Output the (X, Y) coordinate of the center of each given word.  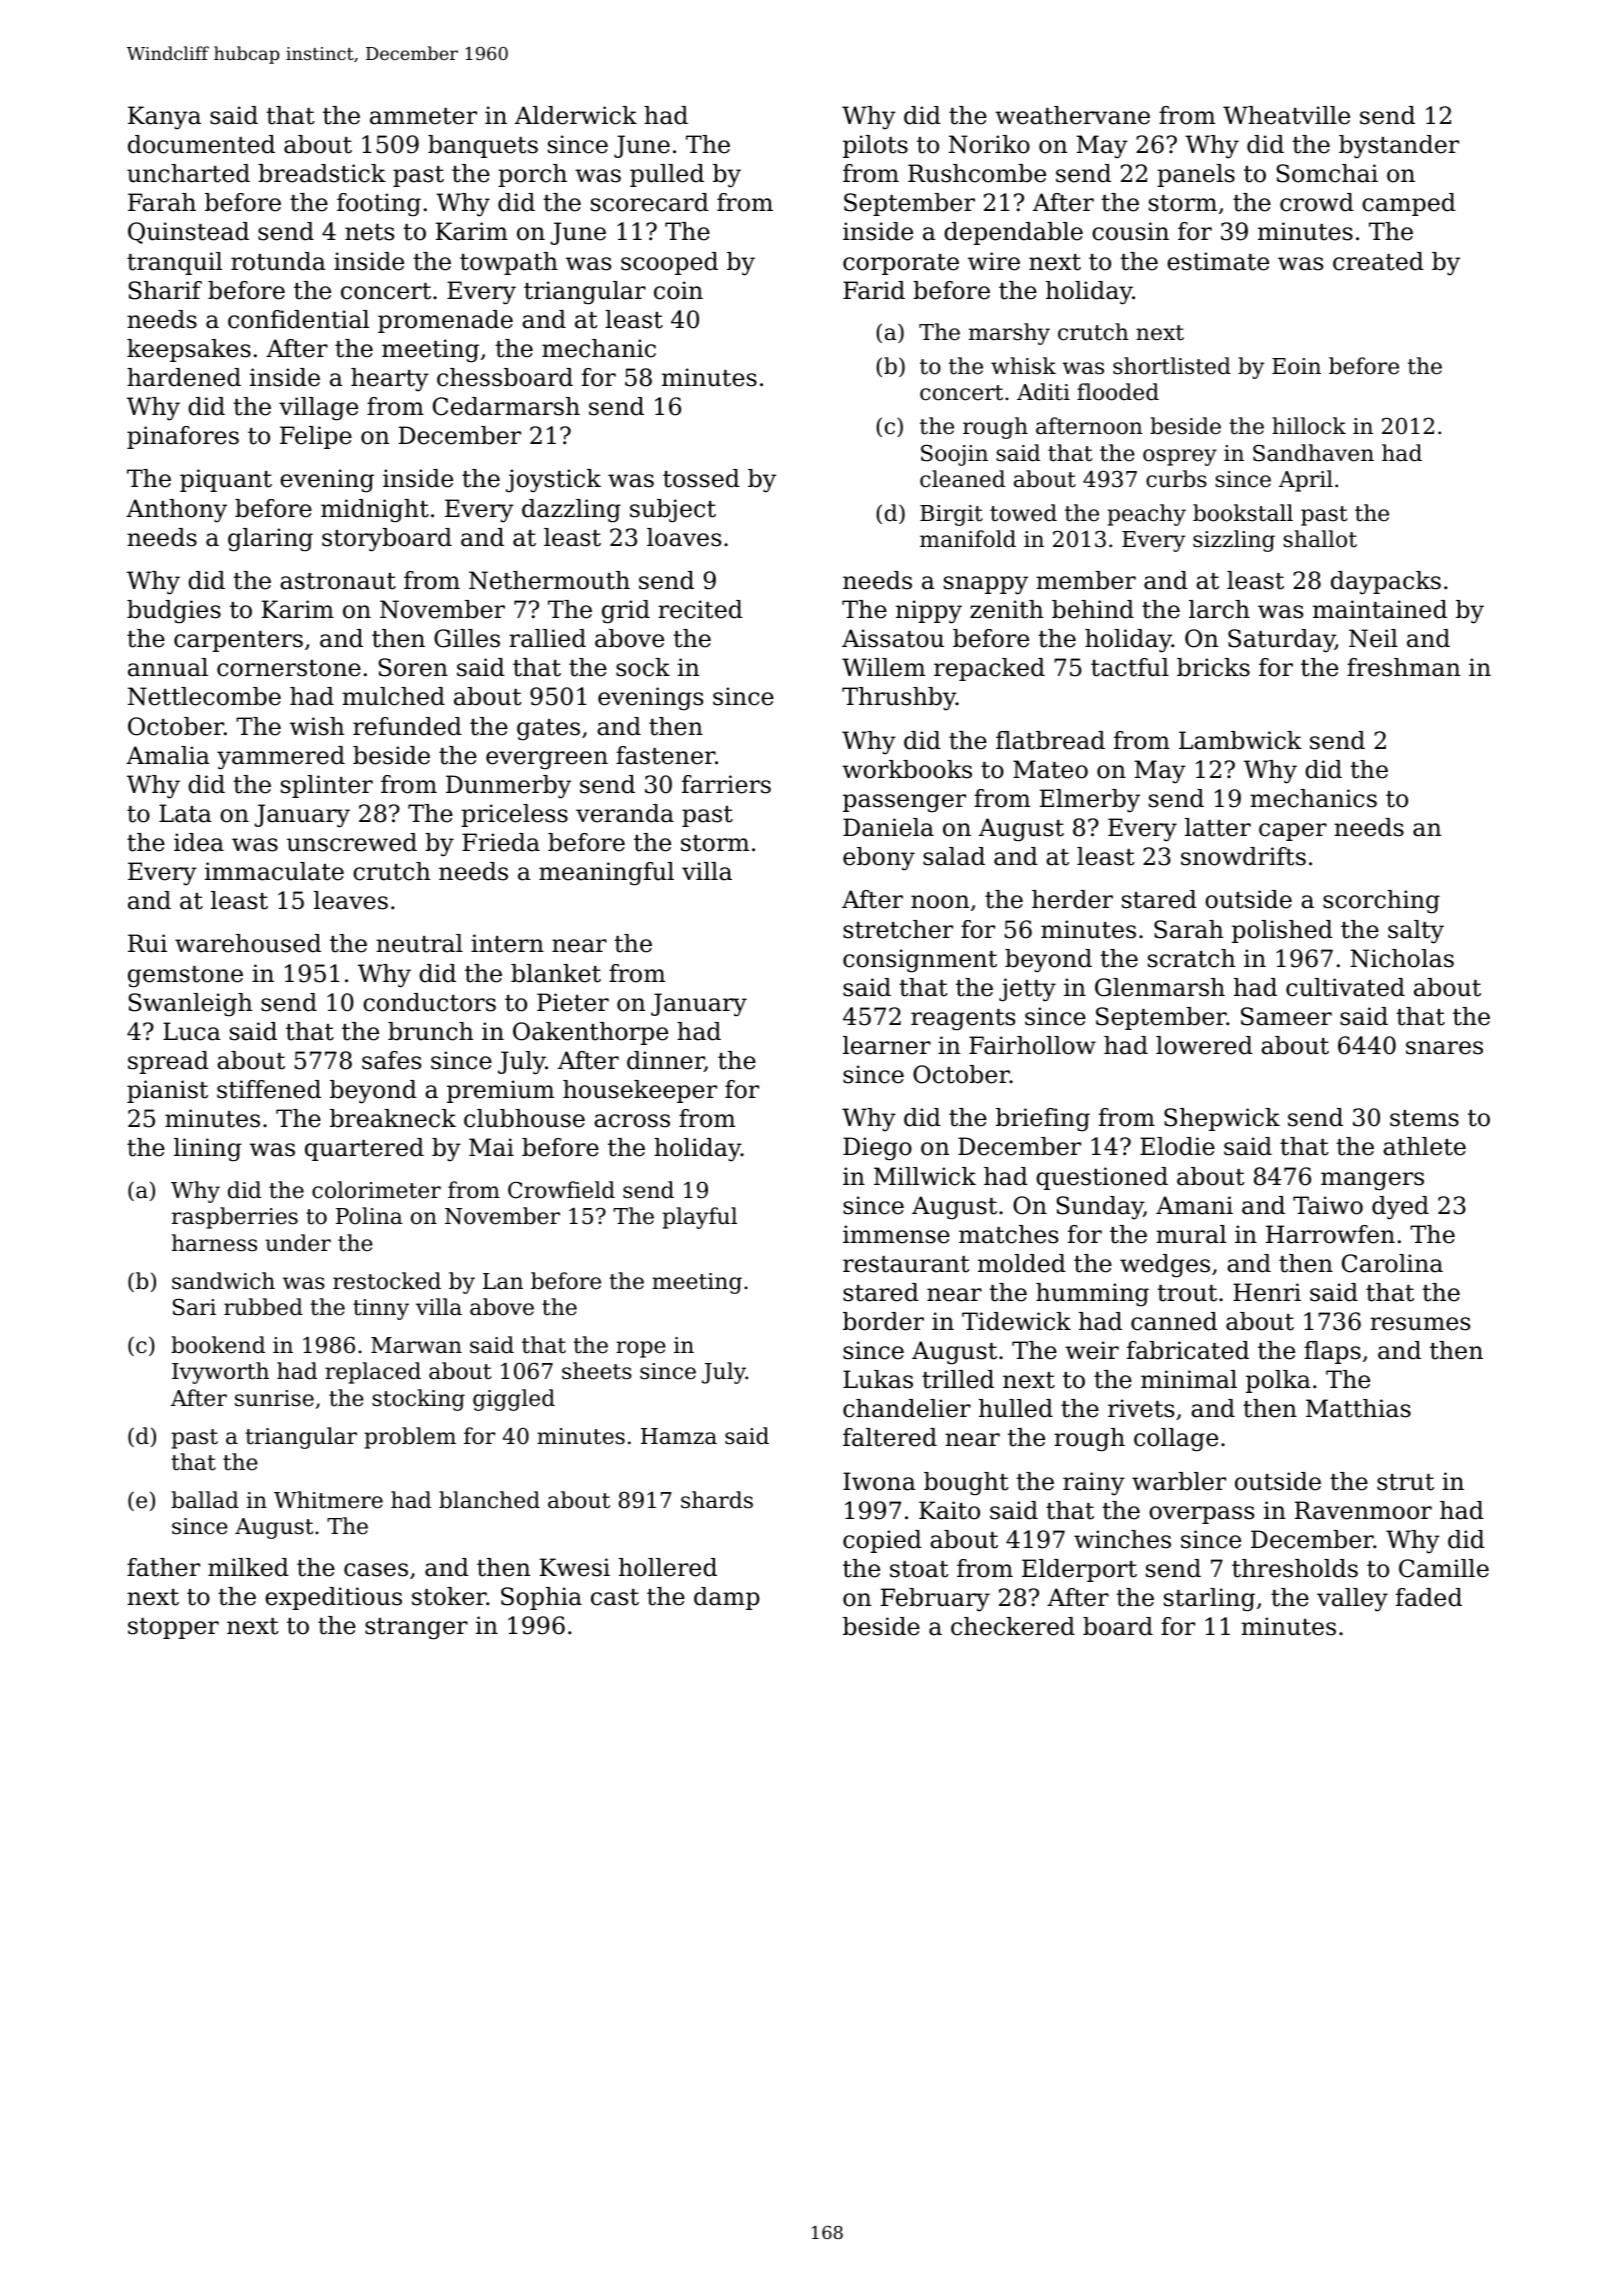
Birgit (951, 515)
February (935, 1600)
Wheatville (1286, 115)
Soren (413, 667)
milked (248, 1567)
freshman (1403, 667)
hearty (390, 379)
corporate (901, 264)
